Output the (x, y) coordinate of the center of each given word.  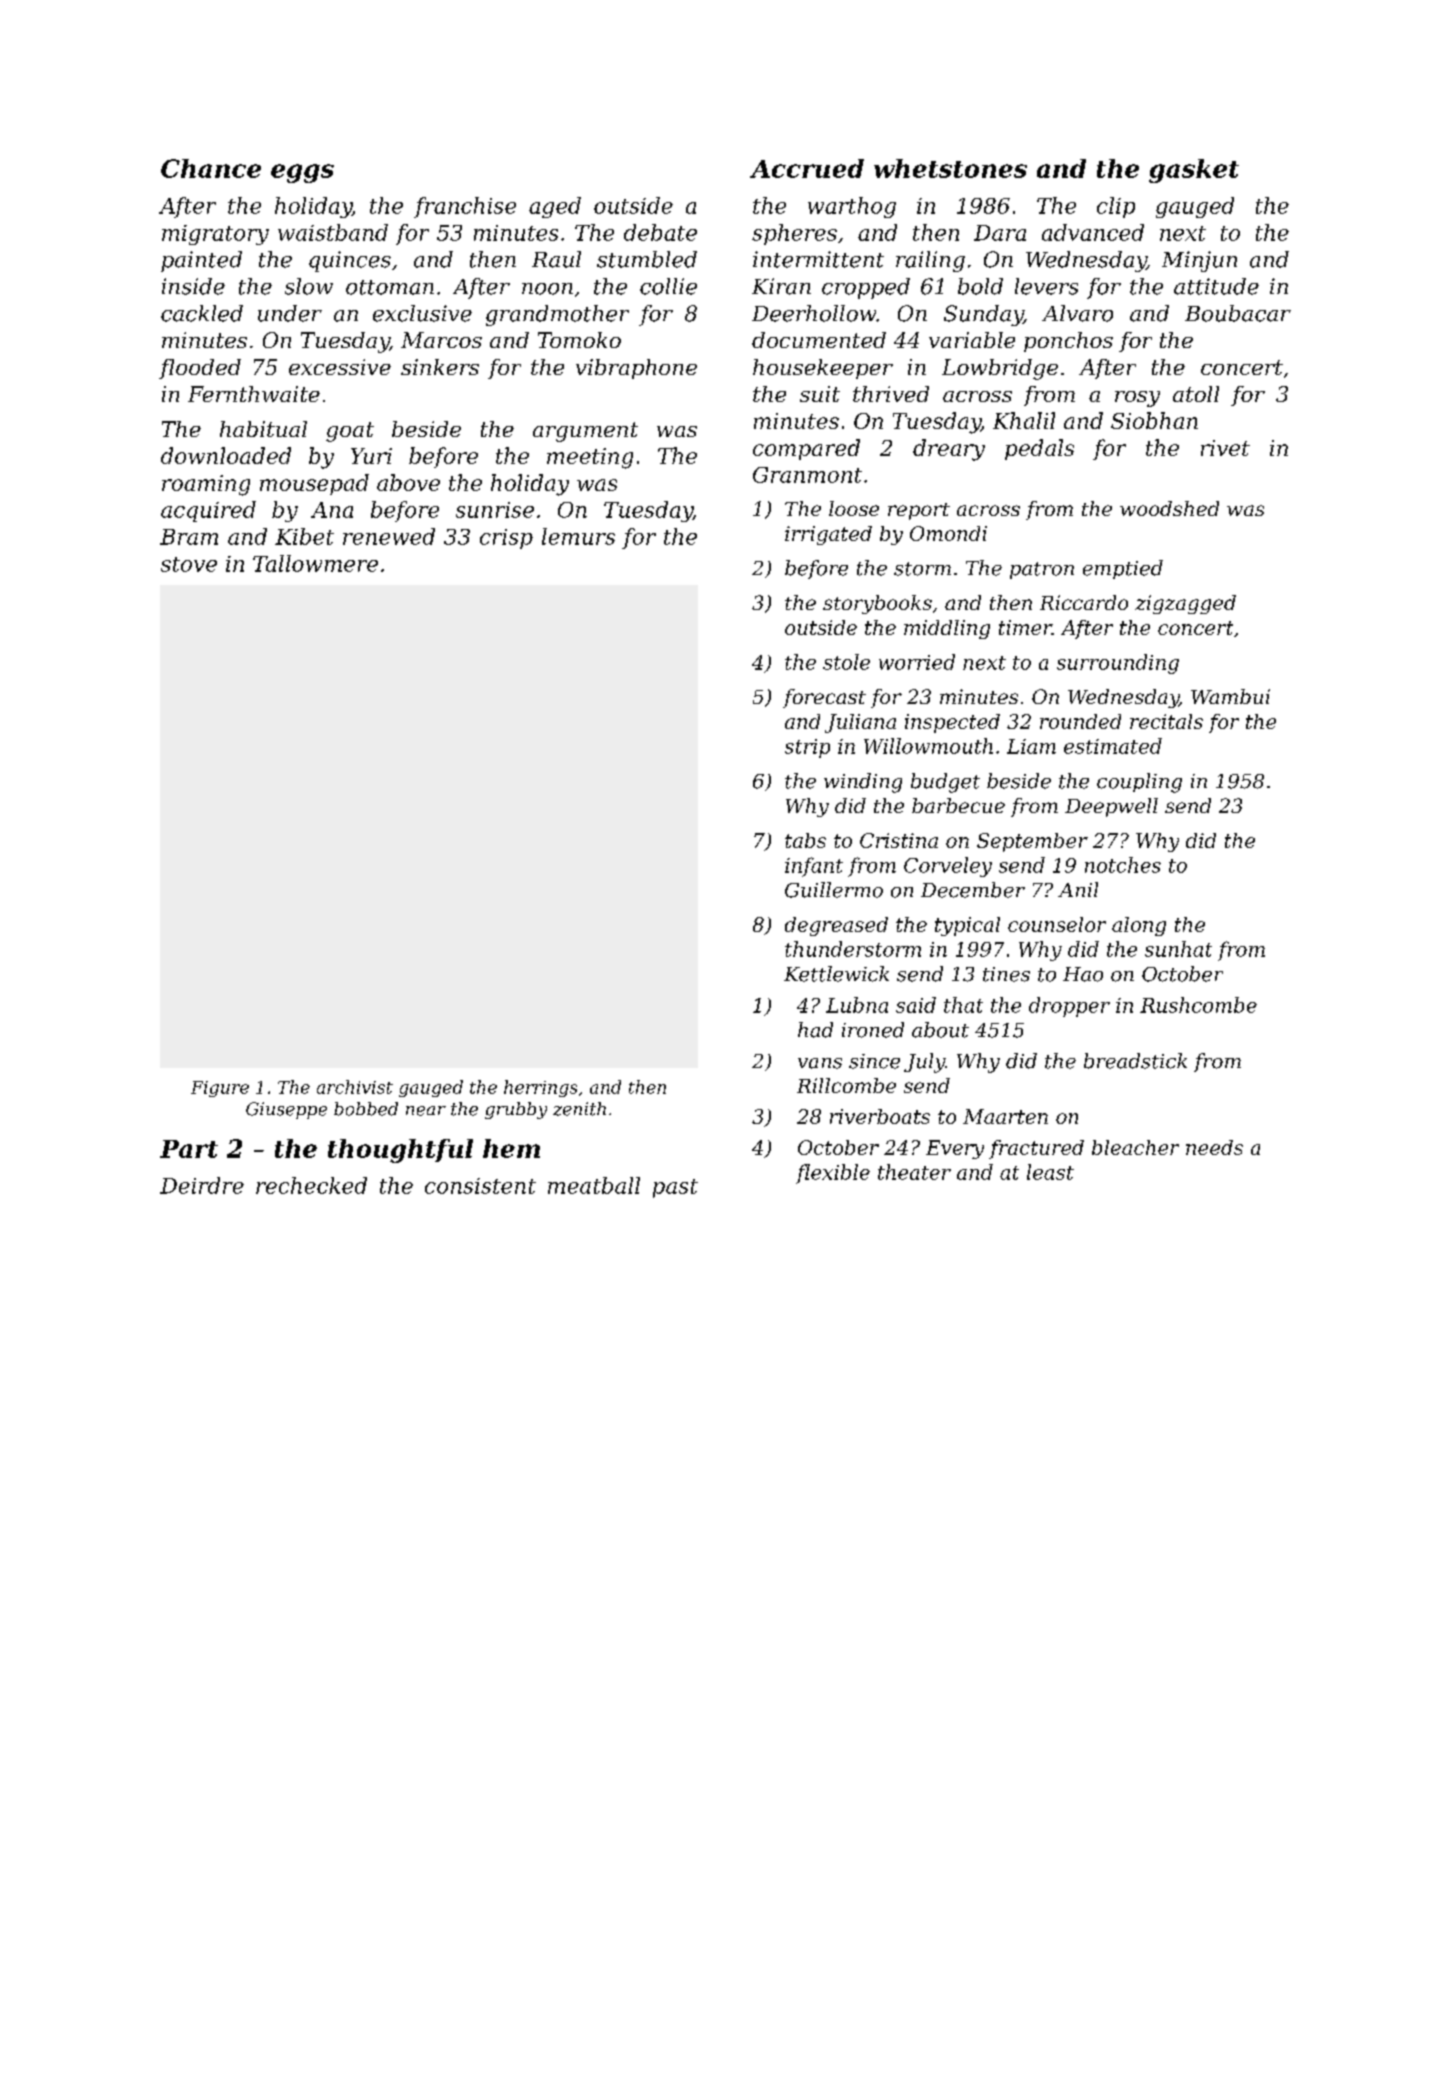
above (408, 482)
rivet (1225, 448)
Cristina (899, 840)
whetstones (950, 168)
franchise (465, 207)
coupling (1139, 783)
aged (555, 207)
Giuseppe (286, 1110)
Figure (220, 1089)
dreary (949, 450)
